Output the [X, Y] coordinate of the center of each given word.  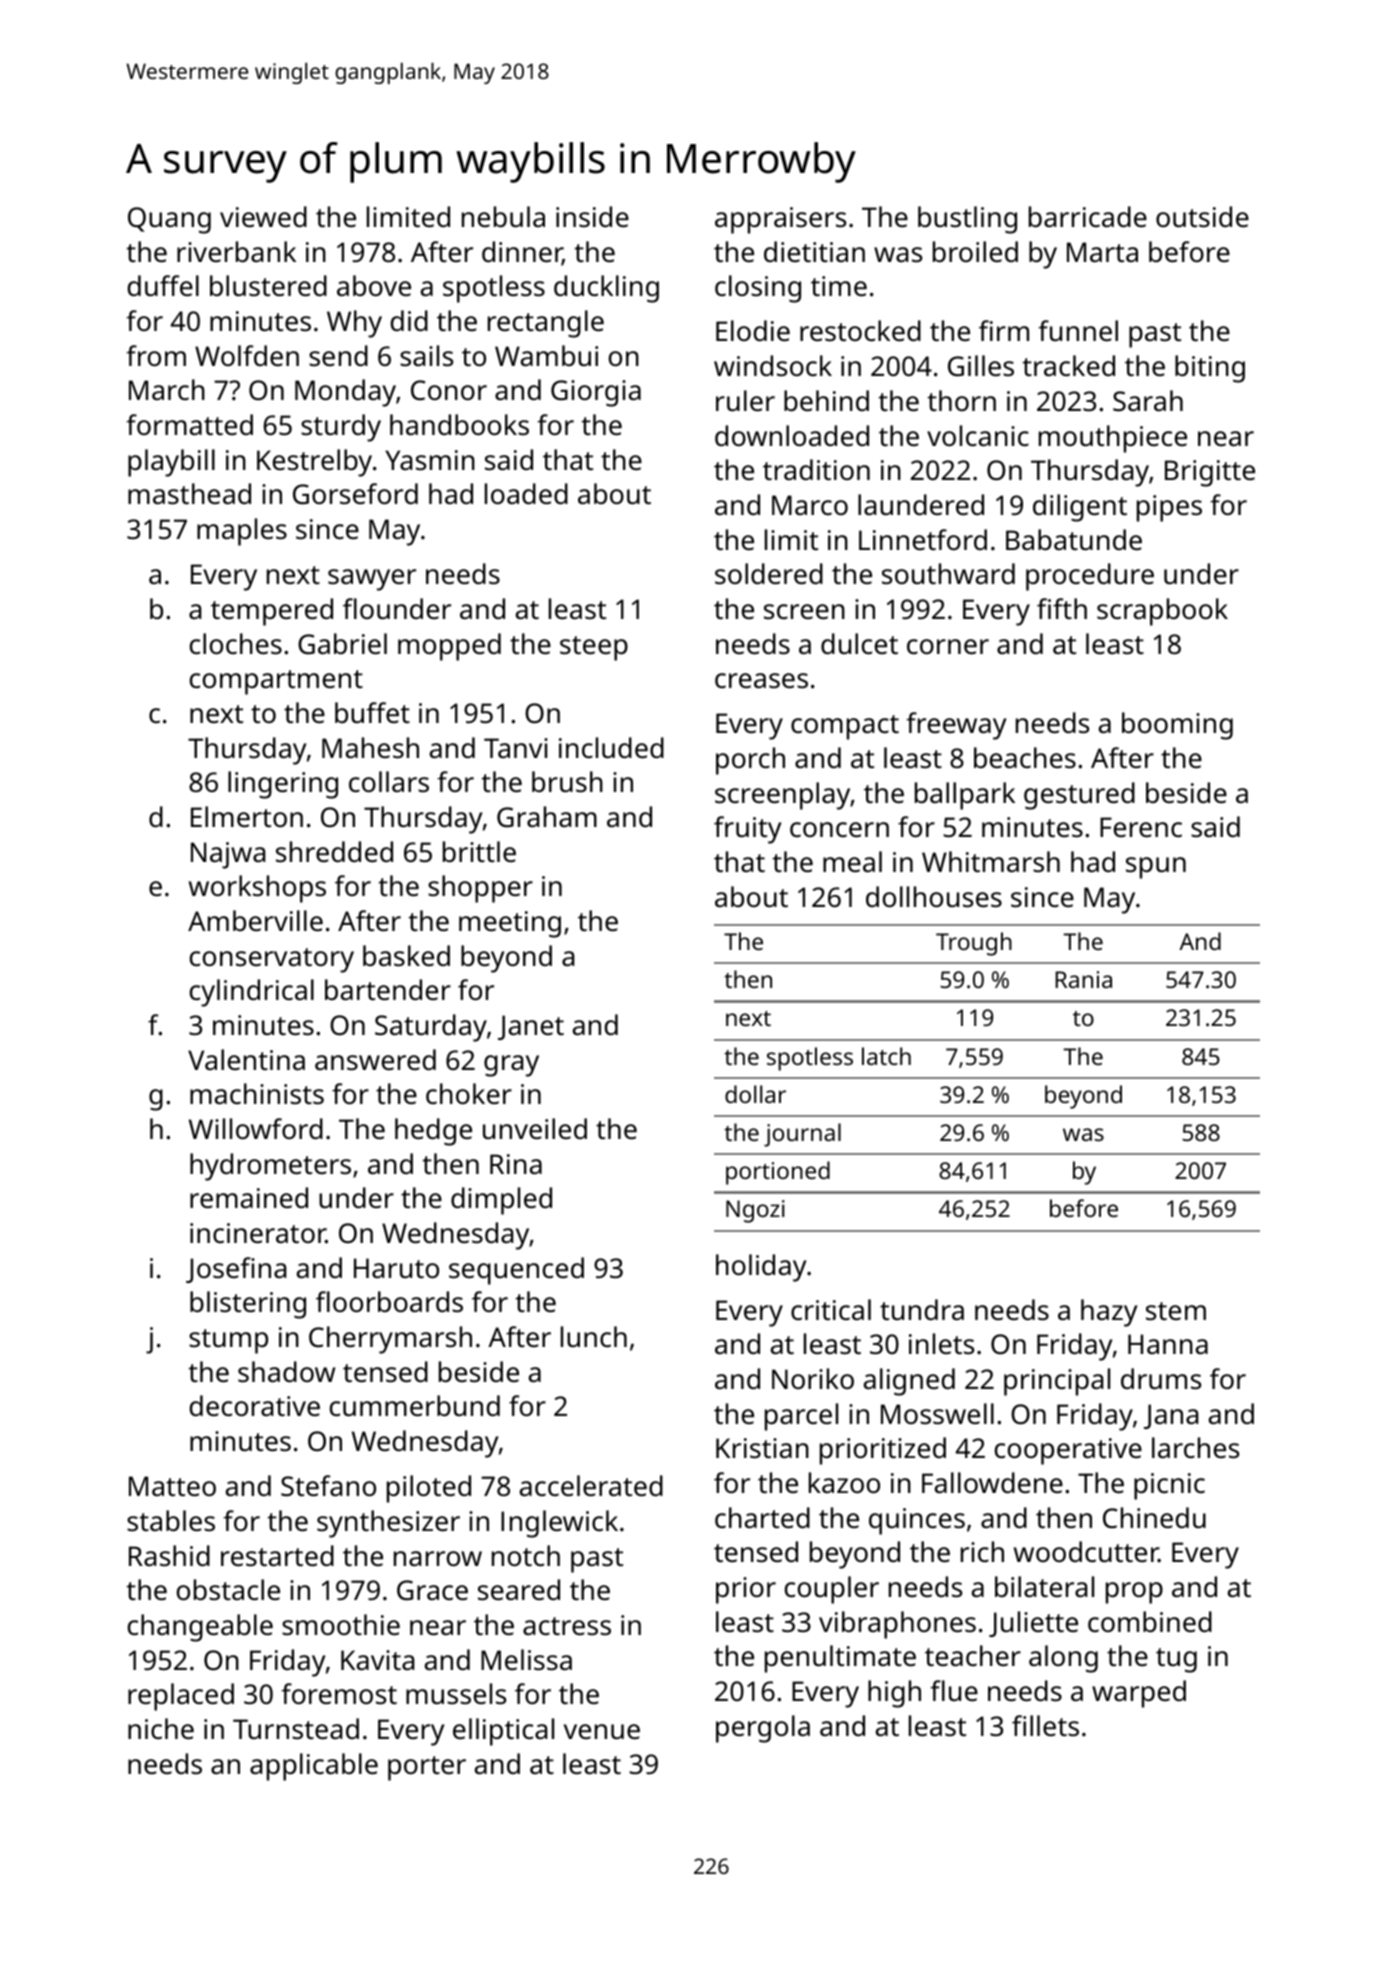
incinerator [258, 1233]
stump [228, 1341]
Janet [531, 1027]
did [409, 320]
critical [831, 1309]
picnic [1169, 1486]
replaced [181, 1697]
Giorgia [596, 393]
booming [1177, 726]
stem [1176, 1311]
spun [1156, 868]
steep [594, 648]
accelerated [591, 1486]
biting [1210, 369]
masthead [189, 494]
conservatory [272, 960]
